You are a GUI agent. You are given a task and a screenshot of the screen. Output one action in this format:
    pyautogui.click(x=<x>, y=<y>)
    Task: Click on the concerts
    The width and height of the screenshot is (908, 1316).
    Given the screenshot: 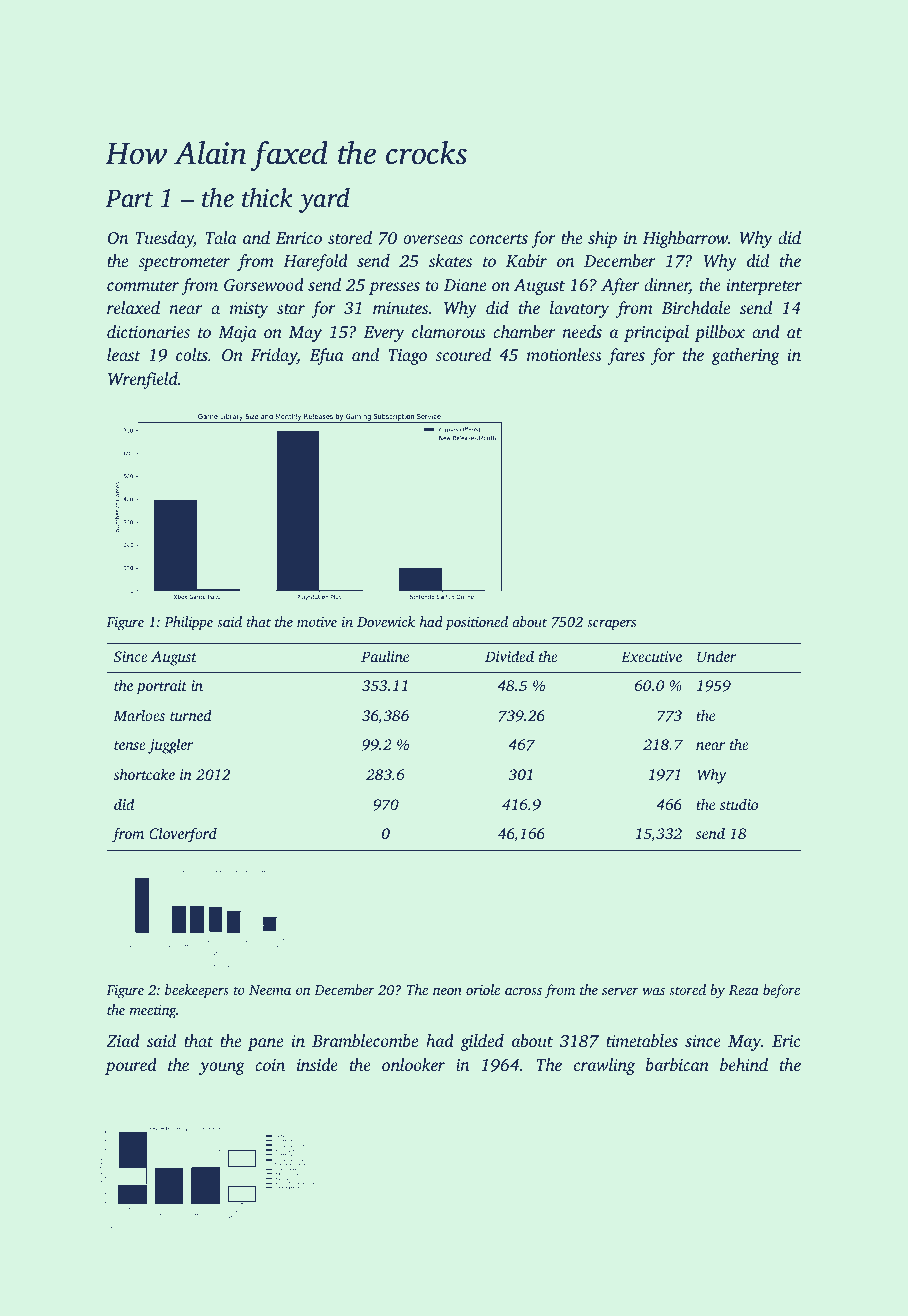 What is the action you would take?
    pyautogui.click(x=498, y=239)
